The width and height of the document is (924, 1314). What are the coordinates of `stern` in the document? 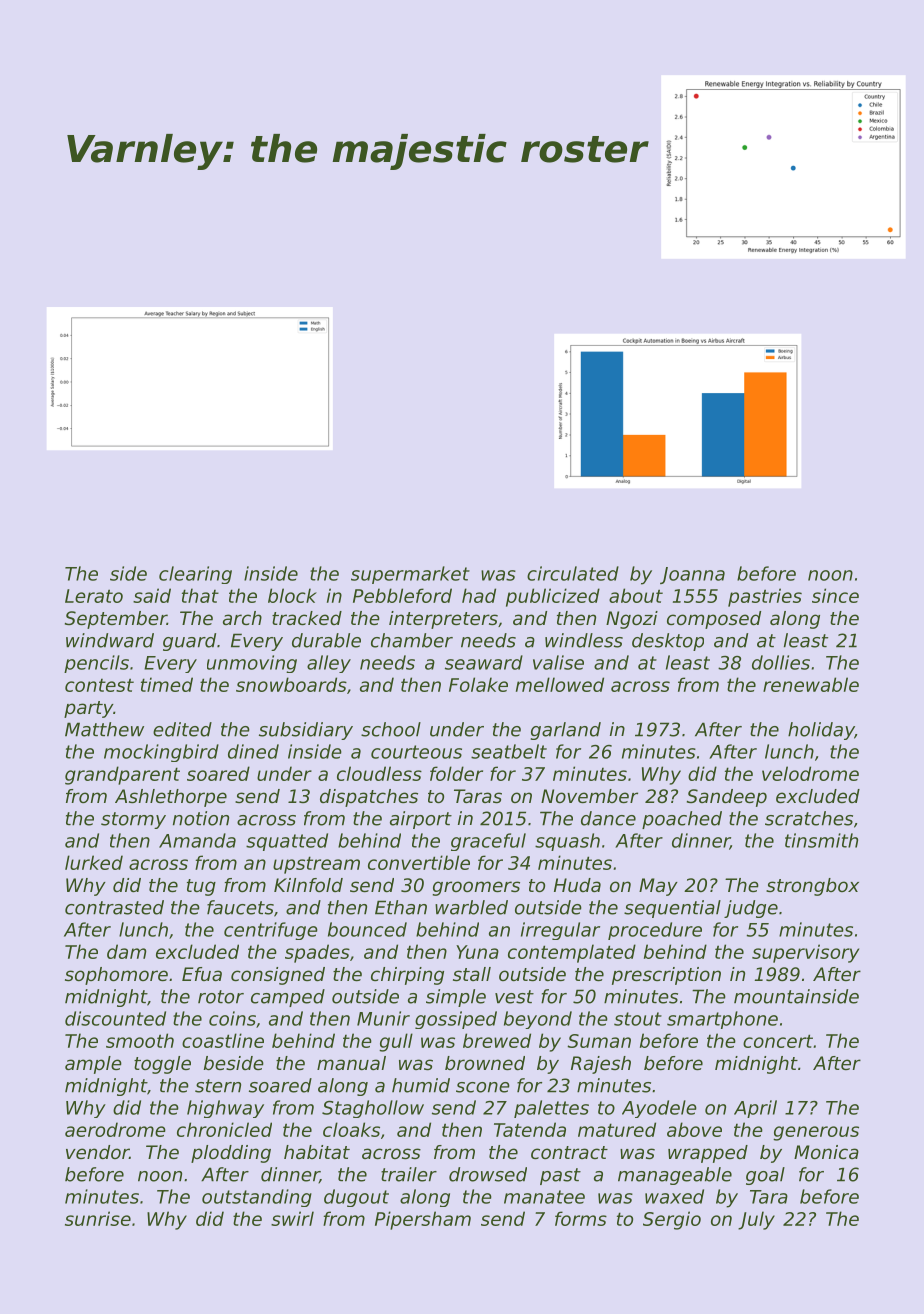 It's located at (218, 1086).
